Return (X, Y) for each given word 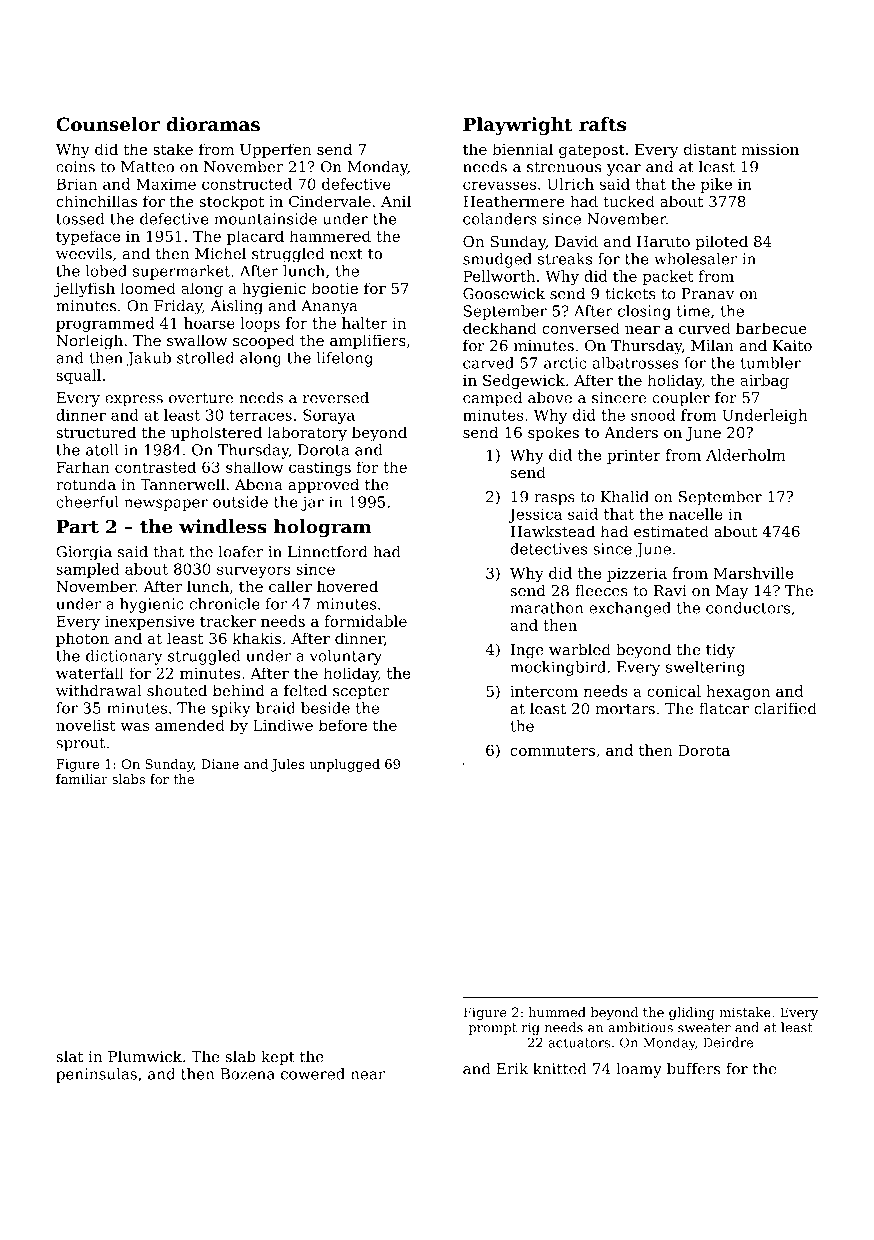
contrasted (155, 467)
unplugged (344, 765)
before (343, 725)
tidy (720, 651)
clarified (785, 708)
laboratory (307, 434)
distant (710, 149)
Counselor (108, 124)
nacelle (696, 514)
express (134, 401)
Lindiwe (283, 725)
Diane (220, 764)
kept (278, 1058)
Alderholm (745, 455)
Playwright (517, 126)
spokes (553, 433)
